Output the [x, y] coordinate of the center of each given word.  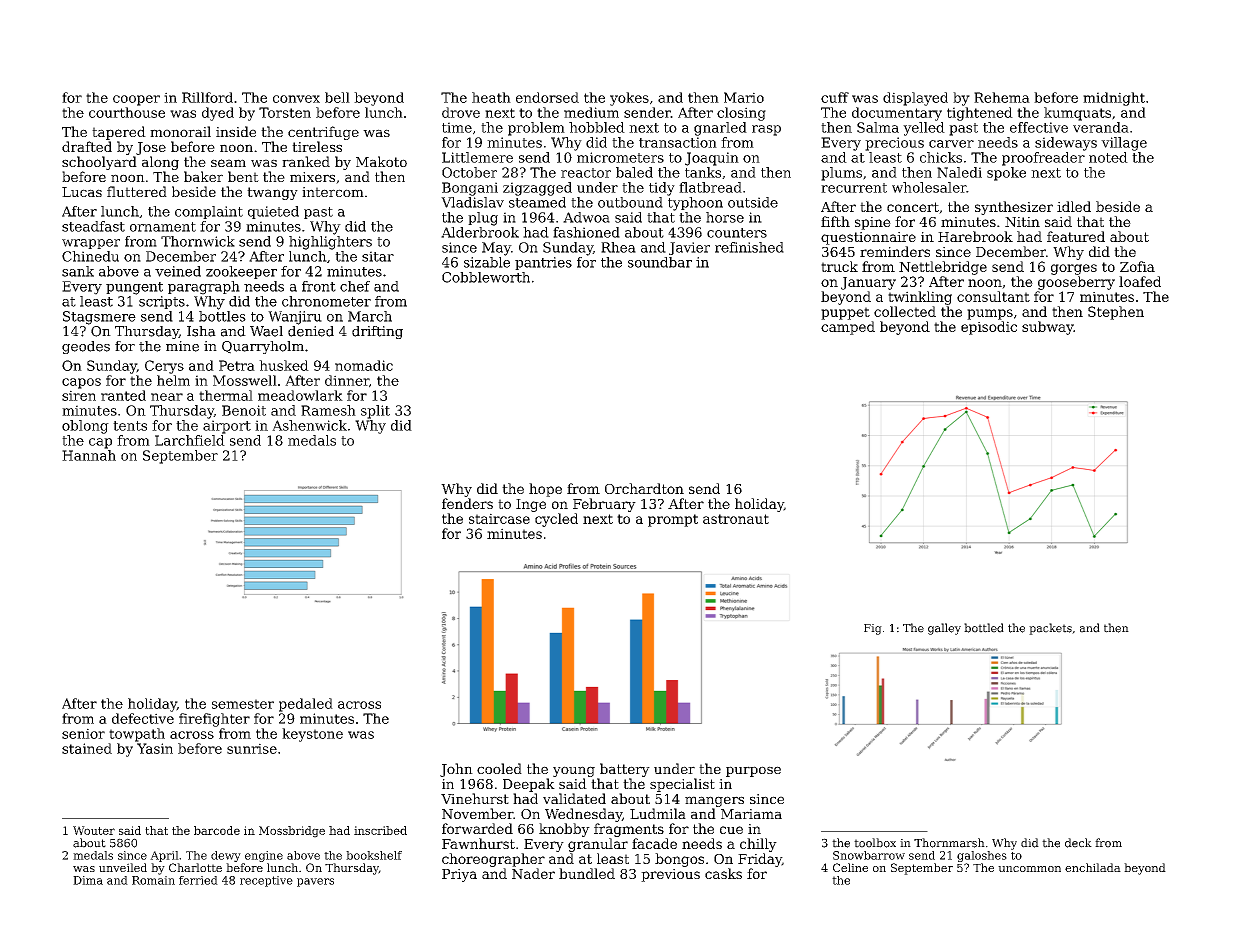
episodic [989, 328]
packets [1050, 629]
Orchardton [644, 488]
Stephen [1116, 313]
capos [81, 383]
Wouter [94, 830]
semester [243, 704]
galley [944, 629]
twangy [272, 193]
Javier [689, 248]
